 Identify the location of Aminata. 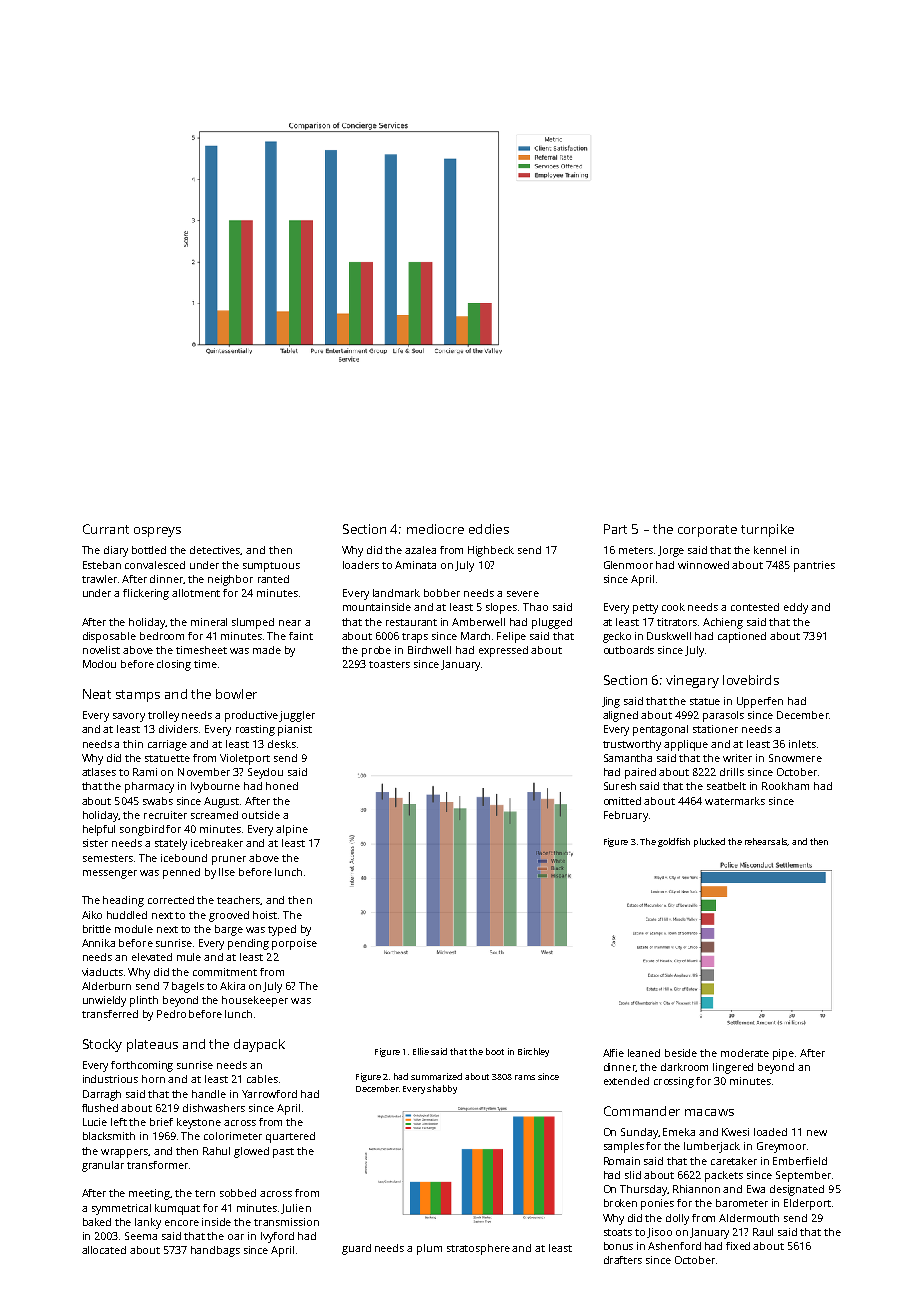
(415, 565).
